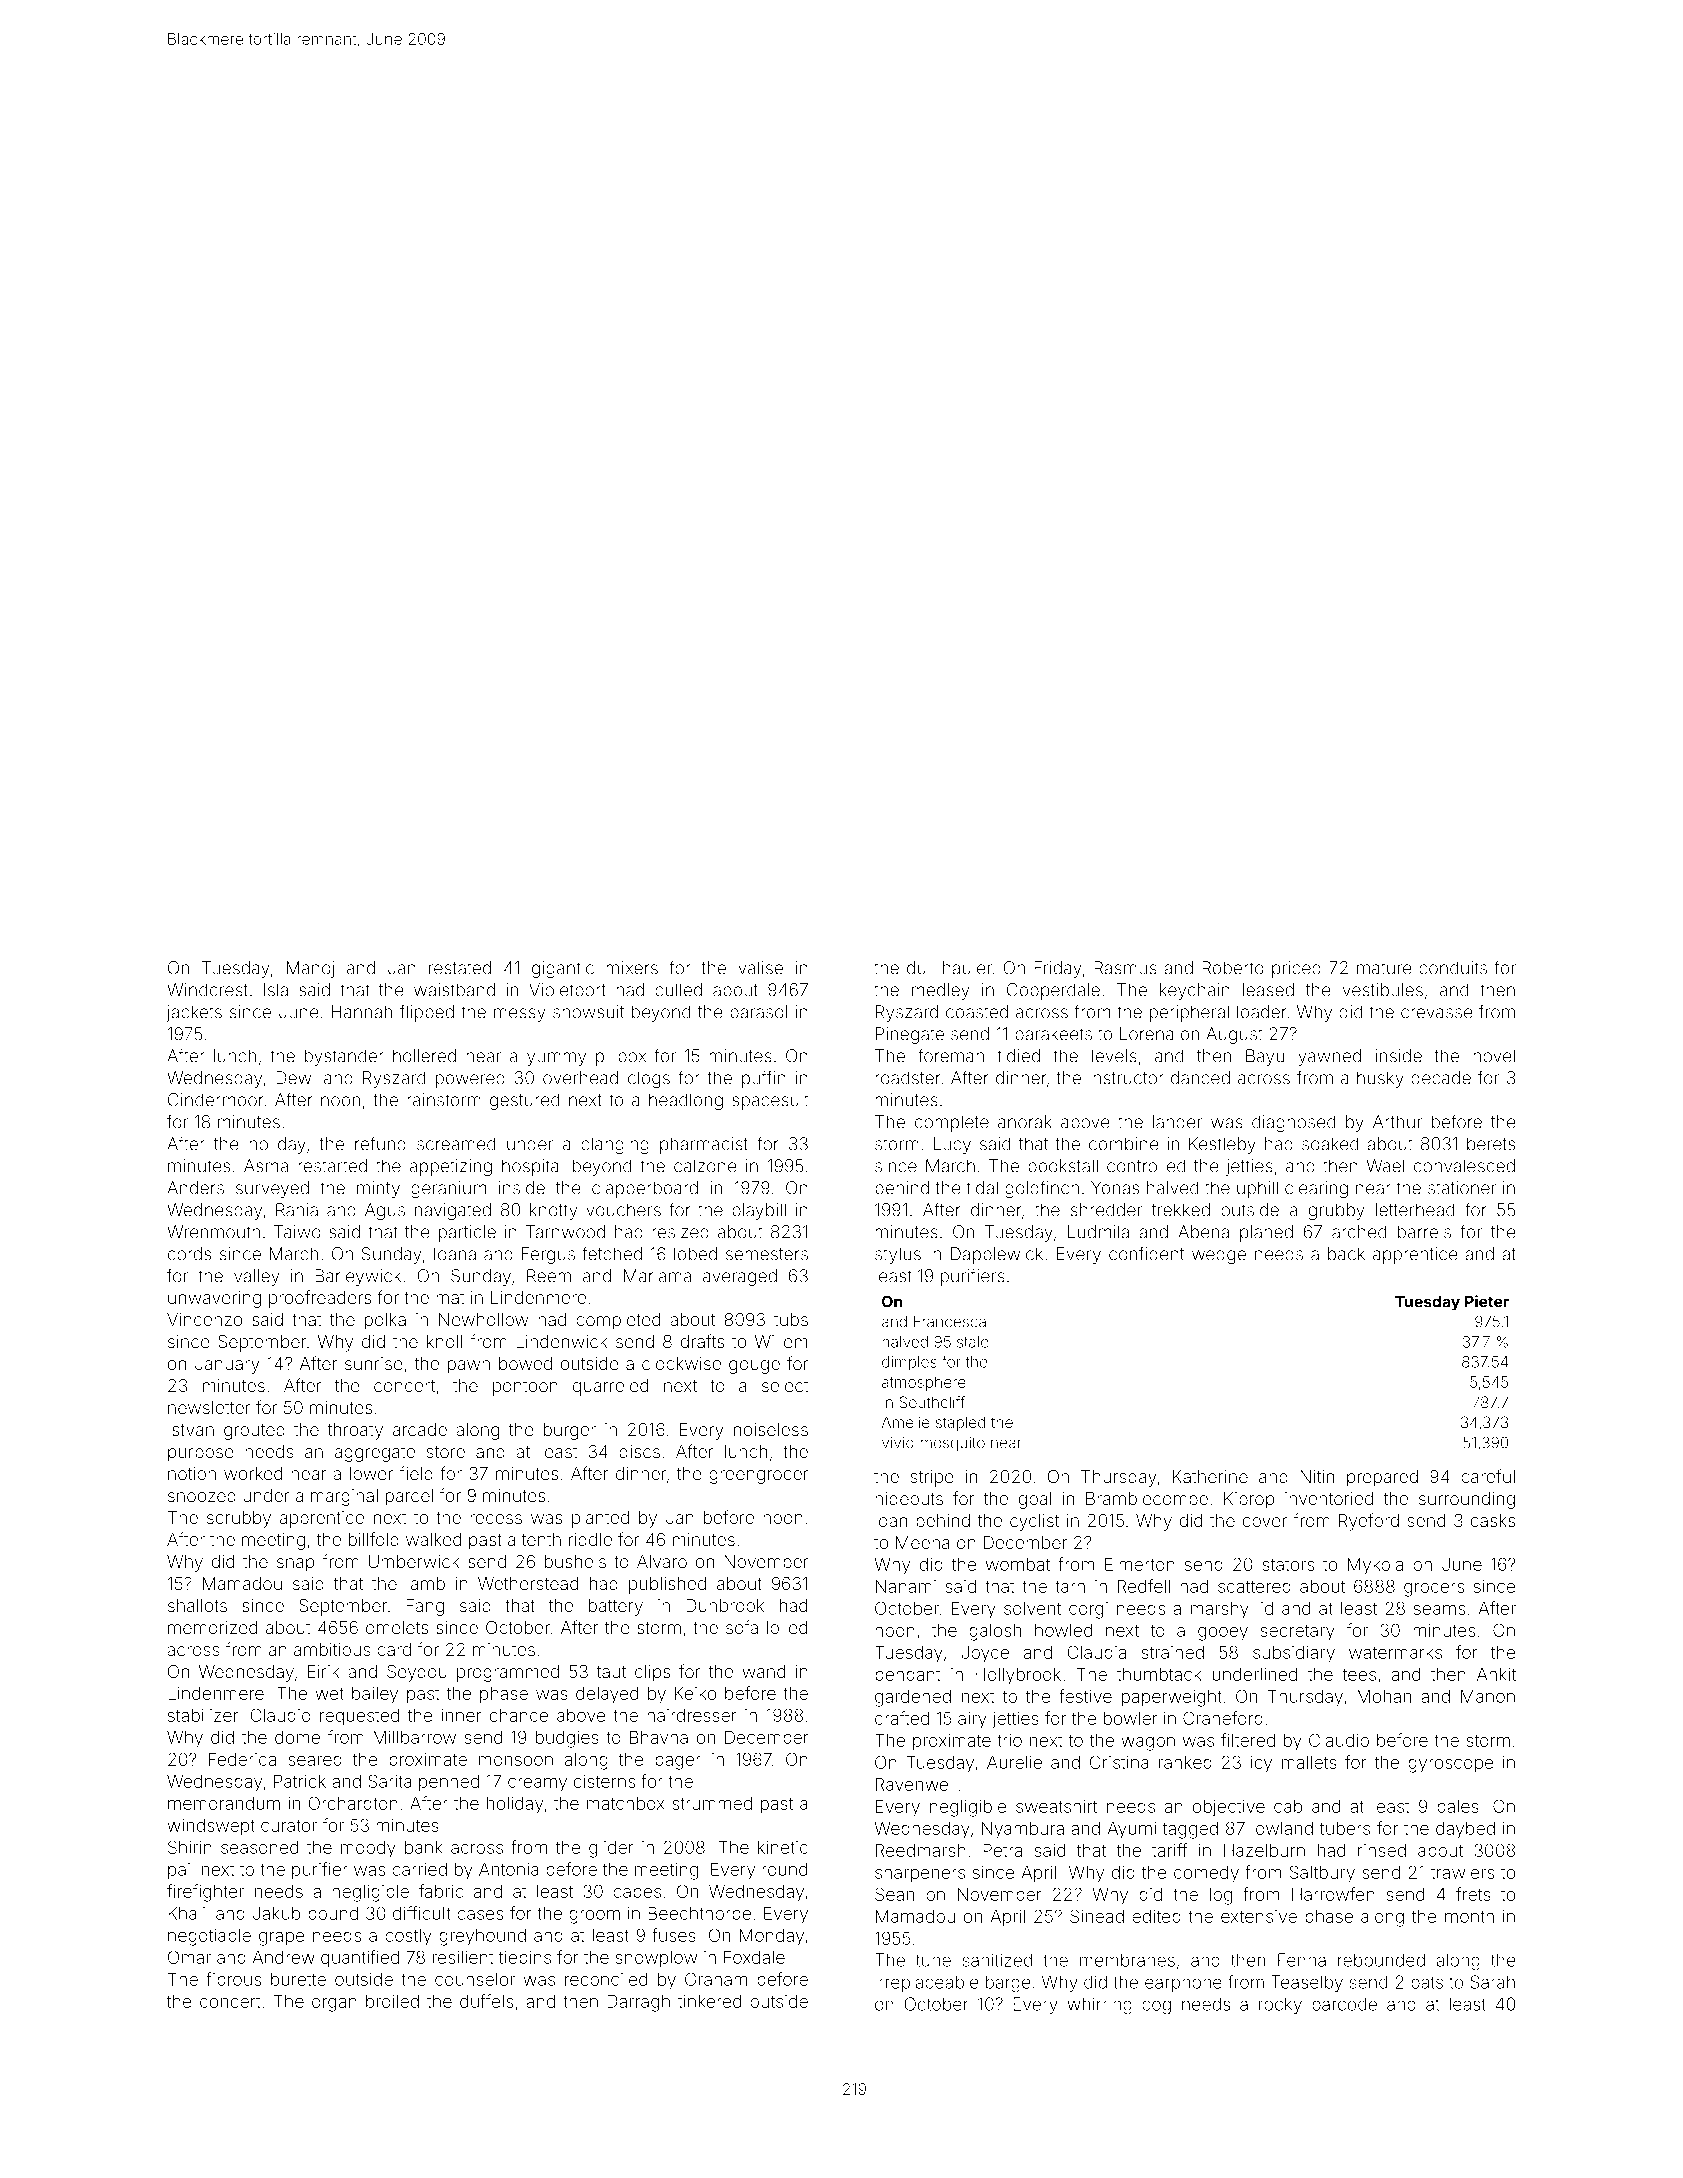  Describe the element at coordinates (297, 1232) in the screenshot. I see `Taiwo` at that location.
